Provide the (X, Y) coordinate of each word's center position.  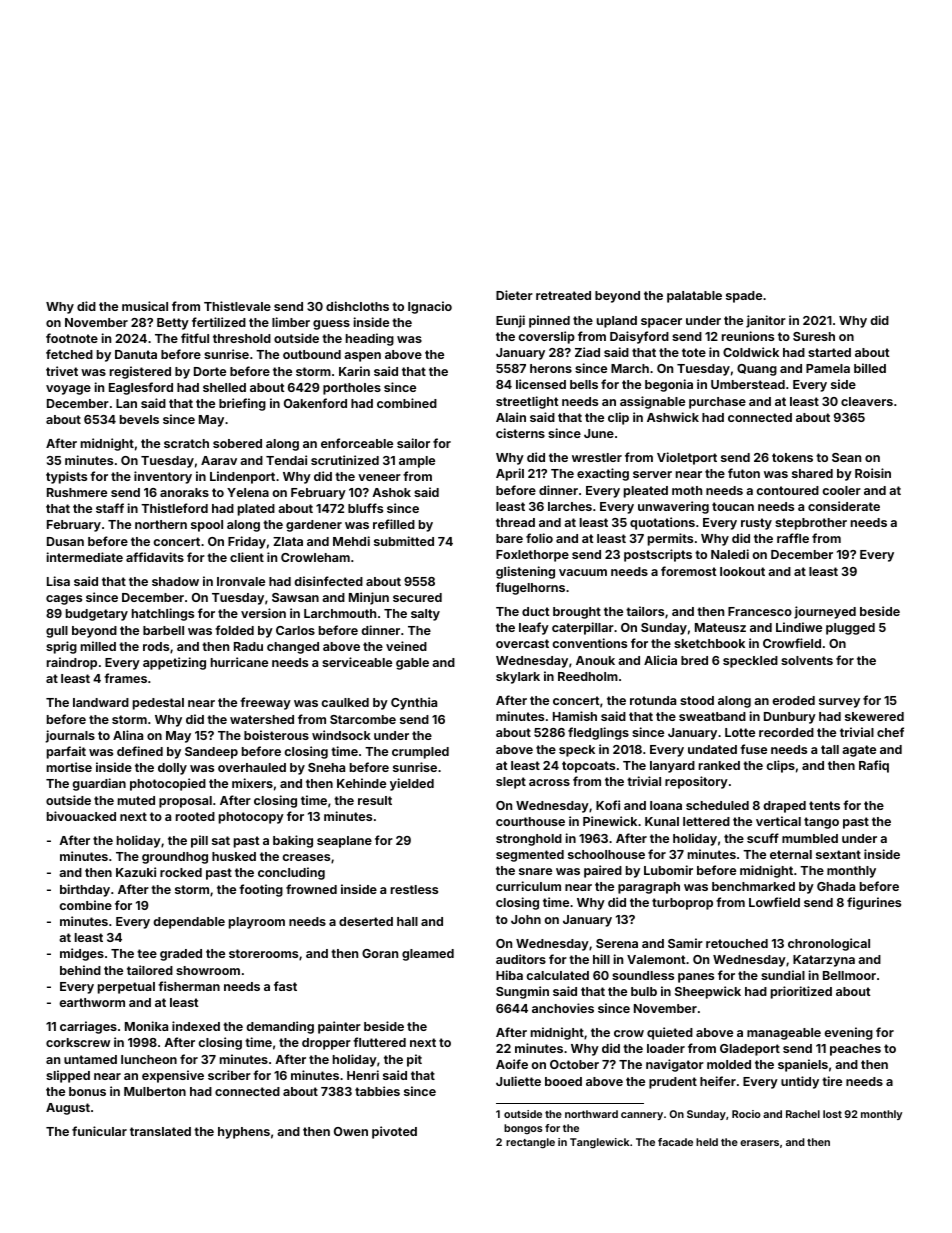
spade (744, 297)
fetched (69, 354)
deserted (366, 921)
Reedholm (588, 676)
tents (824, 805)
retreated (563, 295)
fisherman (189, 986)
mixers (252, 783)
